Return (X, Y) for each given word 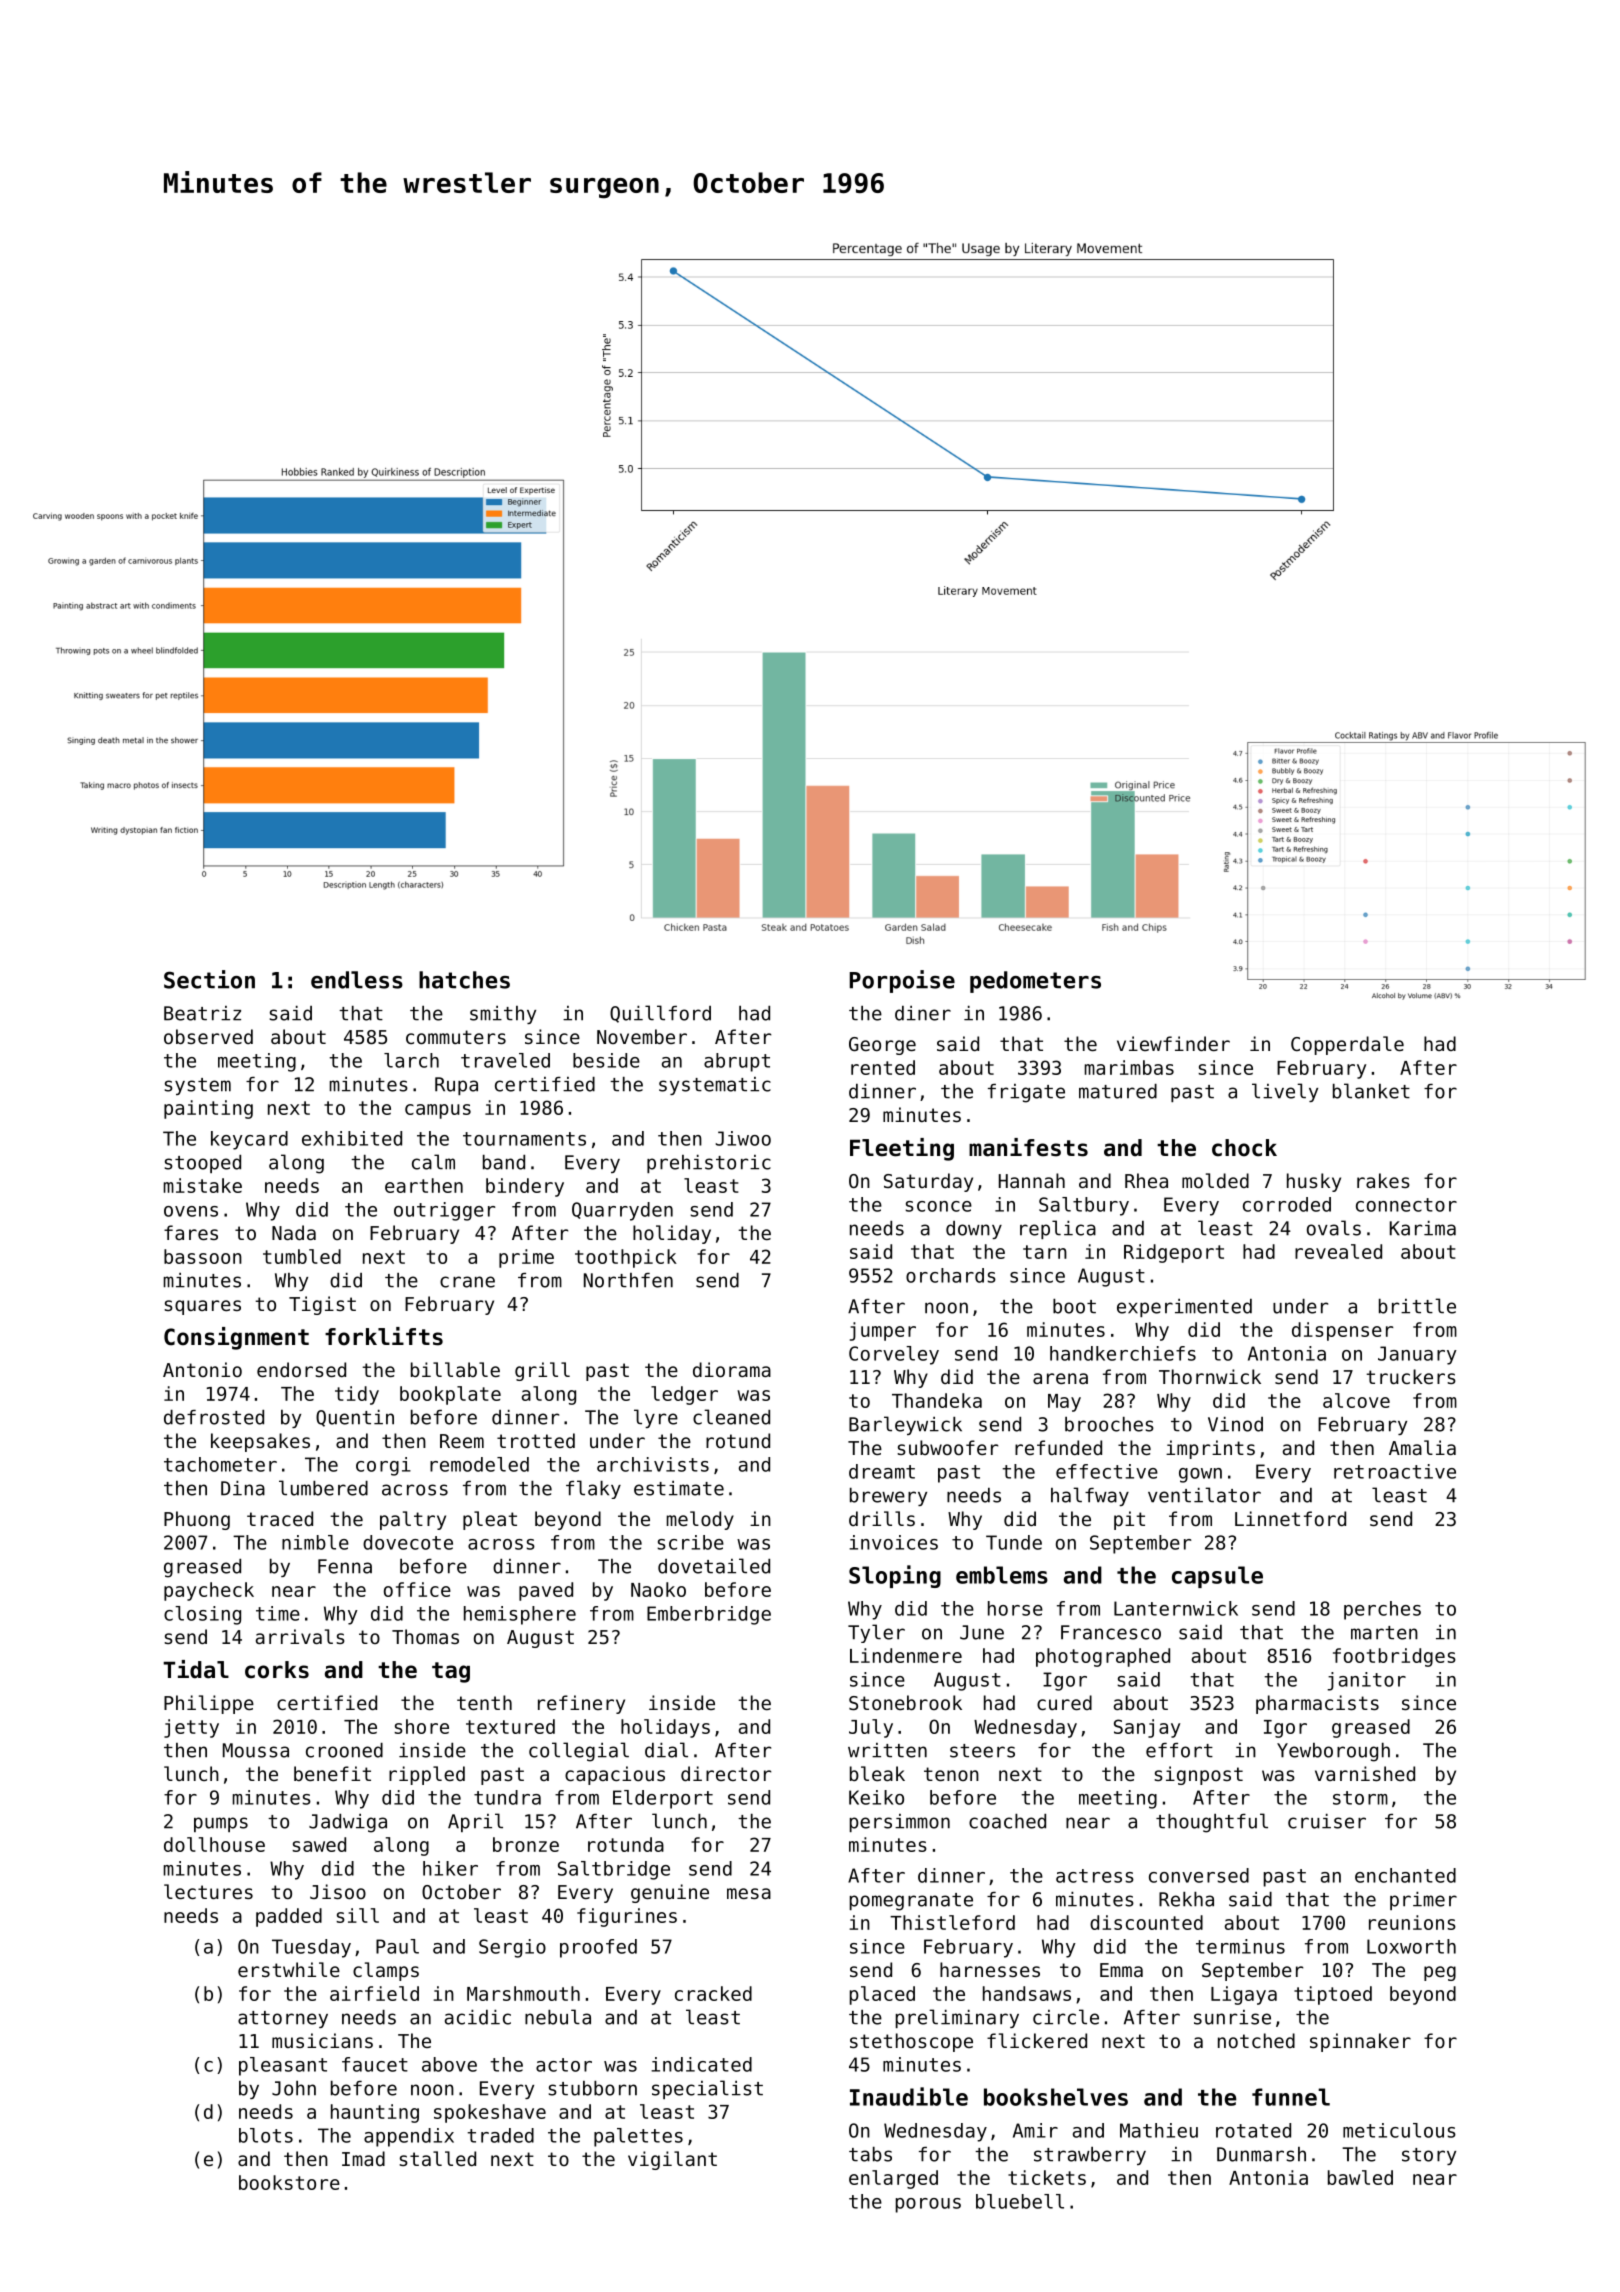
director (726, 1773)
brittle (1417, 1306)
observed (208, 1036)
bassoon (203, 1256)
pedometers (1035, 982)
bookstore (289, 2182)
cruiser (1327, 1821)
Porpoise (902, 981)
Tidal (196, 1669)
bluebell (1020, 2201)
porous (928, 2205)
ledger (684, 1395)
